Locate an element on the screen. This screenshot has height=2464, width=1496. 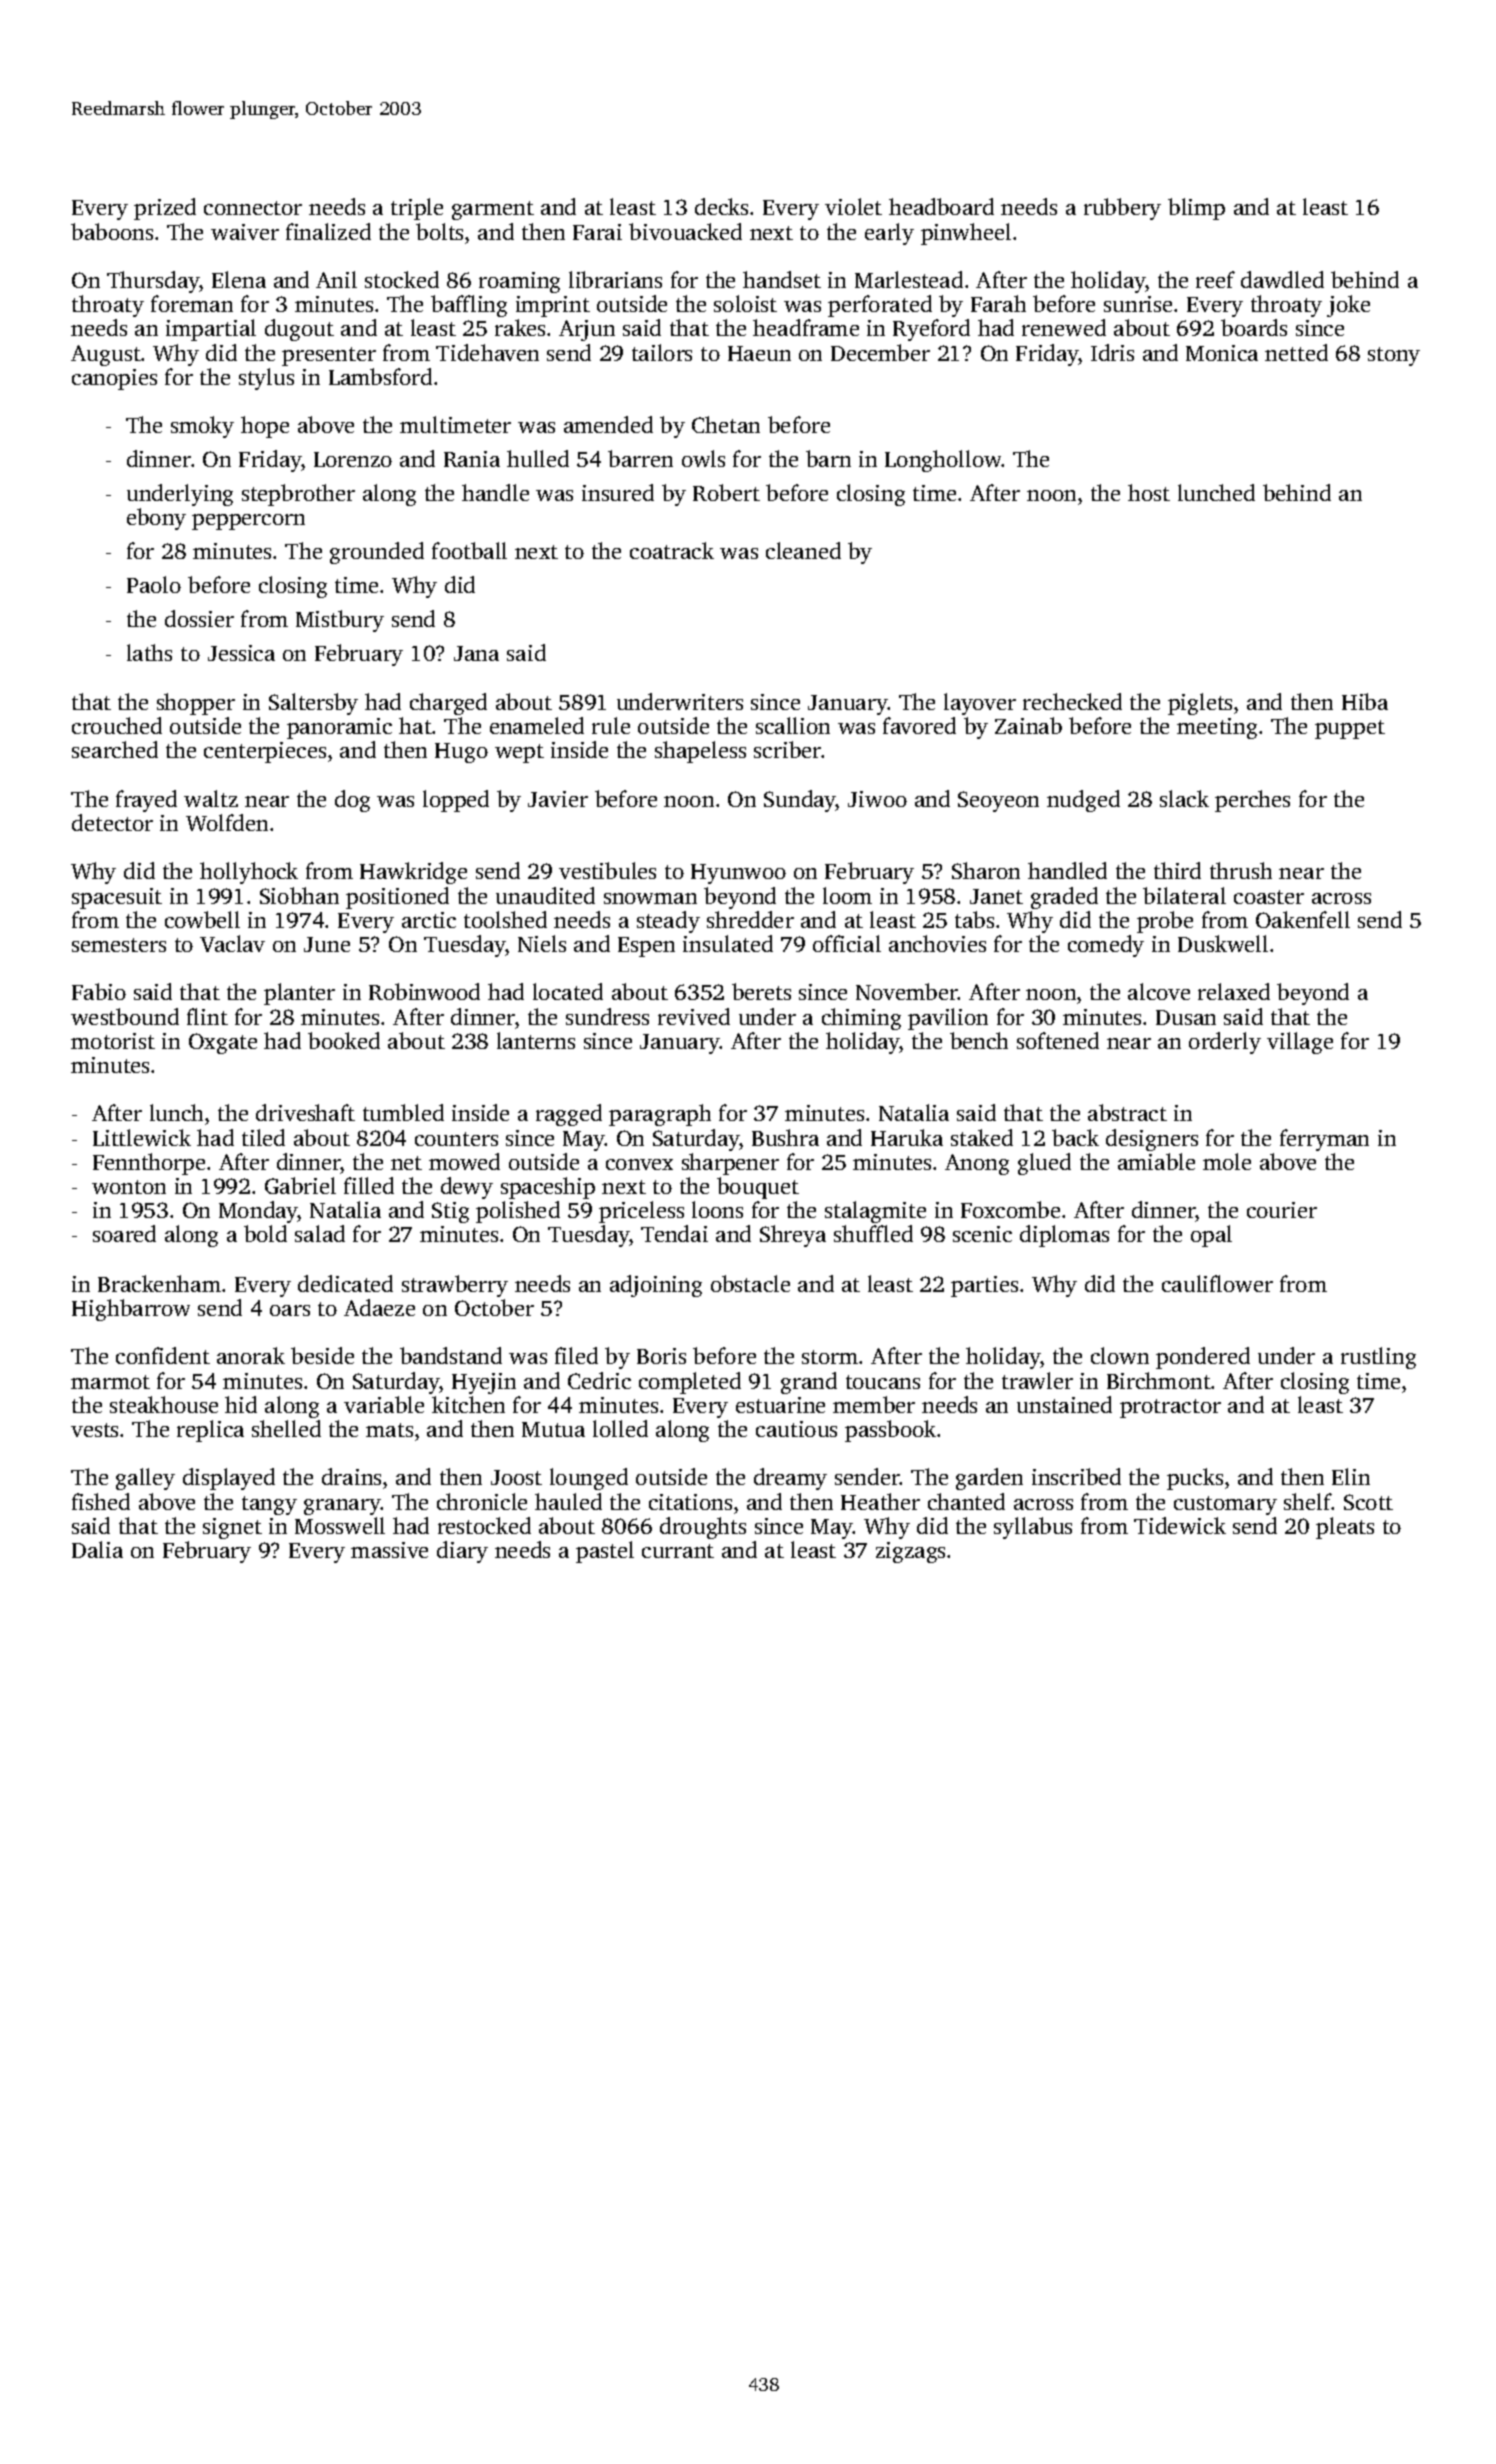
Littlewick is located at coordinates (142, 1137).
